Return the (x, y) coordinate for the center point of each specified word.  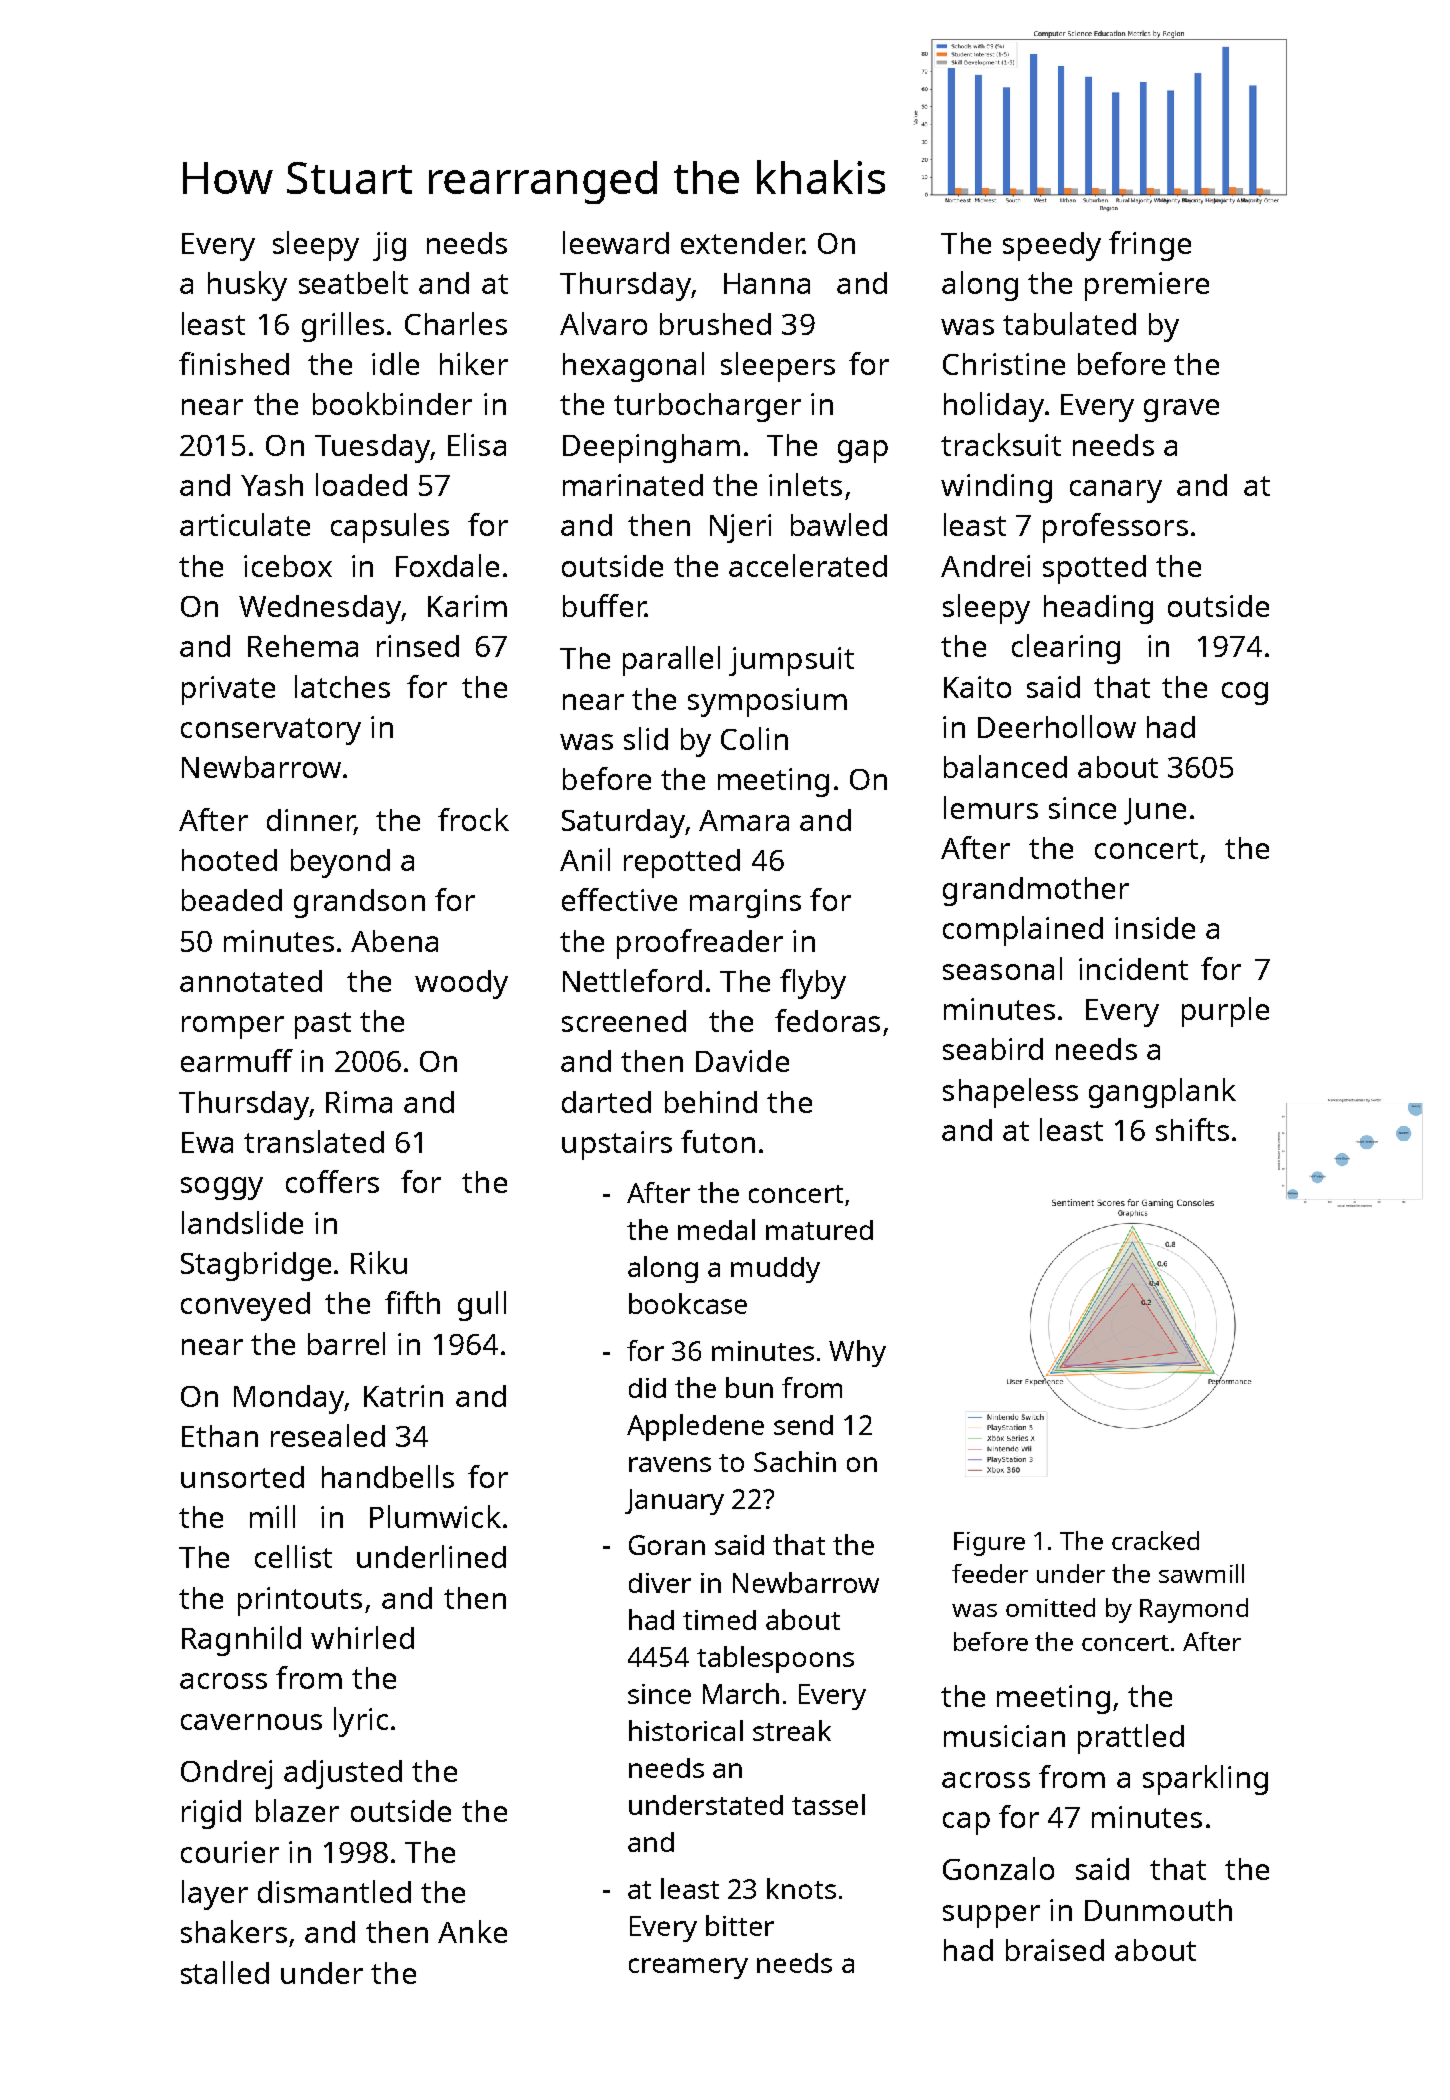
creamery (688, 1968)
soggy (222, 1188)
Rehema (303, 646)
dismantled (334, 1891)
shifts (1192, 1129)
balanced (1005, 766)
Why (857, 1353)
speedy (1052, 246)
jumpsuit (791, 661)
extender (742, 243)
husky (247, 286)
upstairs (617, 1145)
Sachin (795, 1461)
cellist (293, 1556)
